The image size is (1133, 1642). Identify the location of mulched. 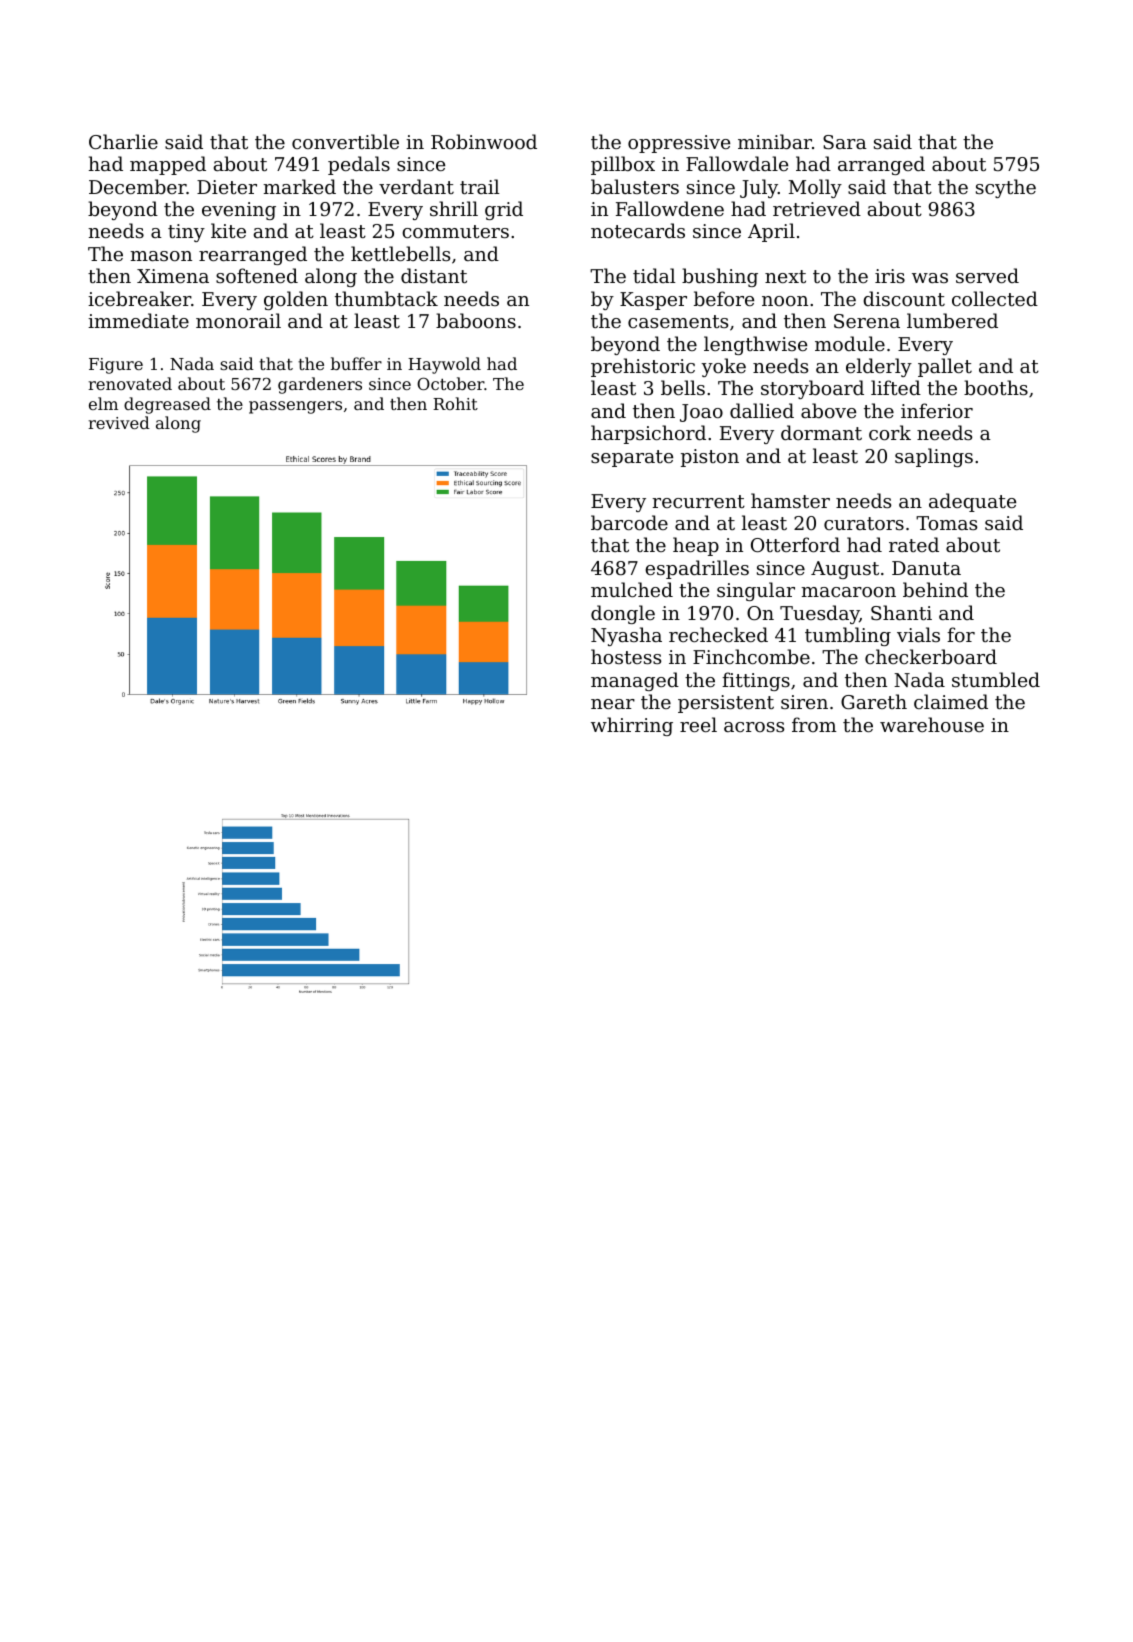
(632, 589).
